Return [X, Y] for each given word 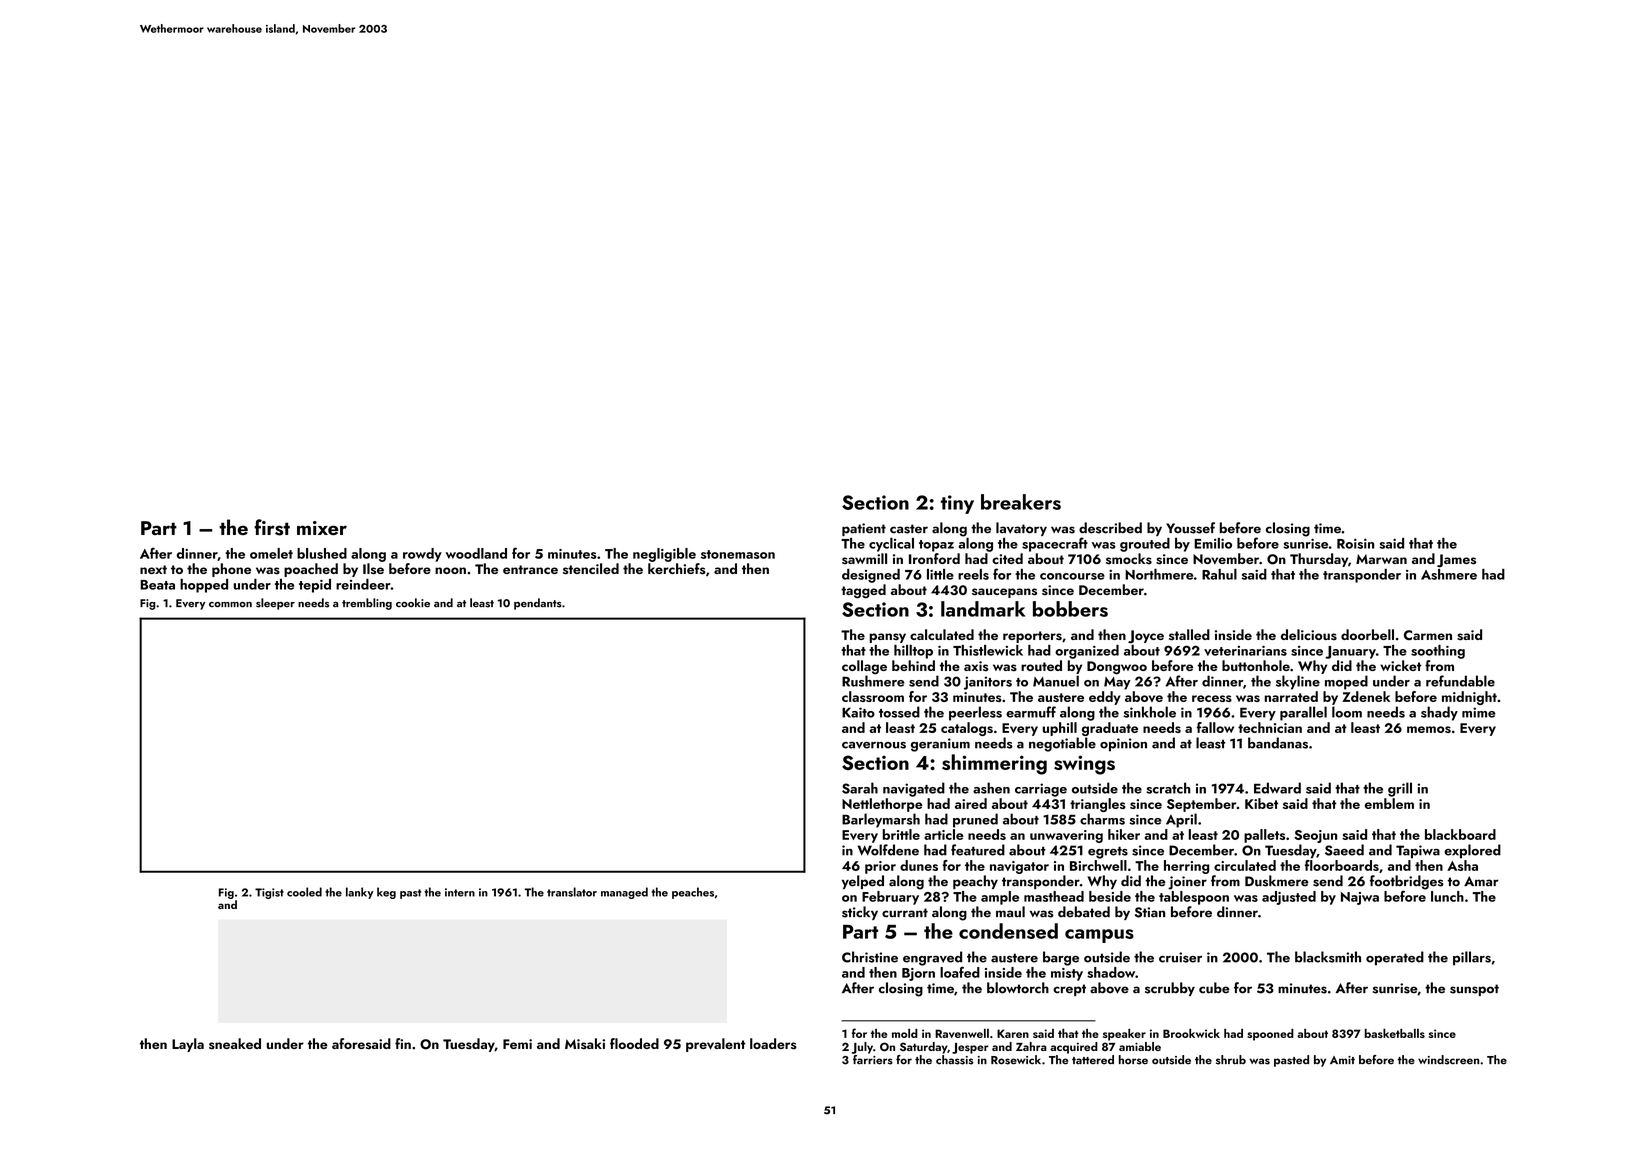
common [230, 605]
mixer [322, 528]
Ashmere [1449, 574]
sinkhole [1150, 712]
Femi [517, 1044]
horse [1133, 1060]
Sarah [860, 788]
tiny [957, 504]
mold [905, 1033]
